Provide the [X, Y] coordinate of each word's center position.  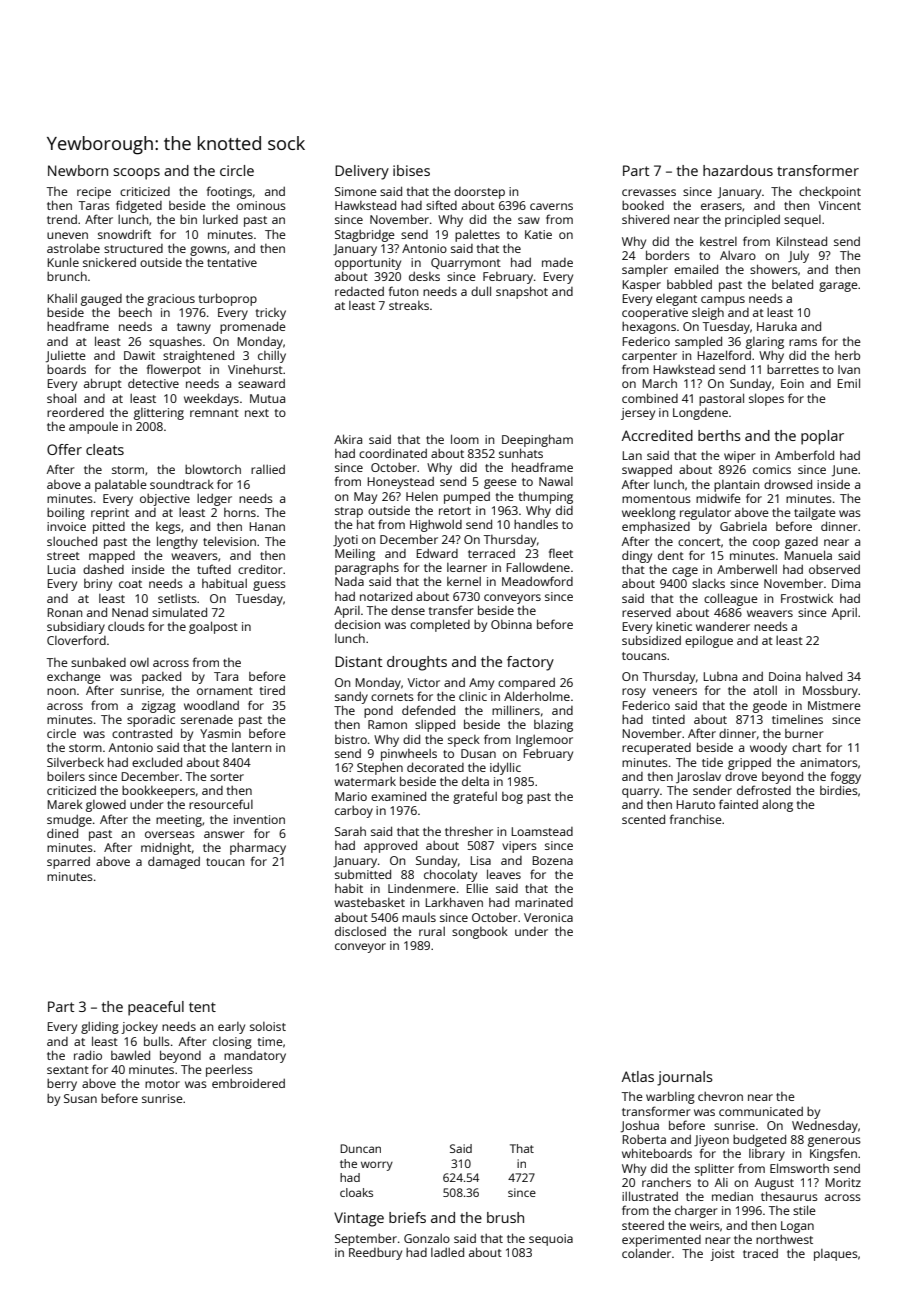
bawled [130, 1055]
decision [357, 624]
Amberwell [747, 569]
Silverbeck [75, 762]
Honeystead [401, 483]
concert [699, 542]
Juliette [66, 357]
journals [685, 1078]
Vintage [359, 1219]
